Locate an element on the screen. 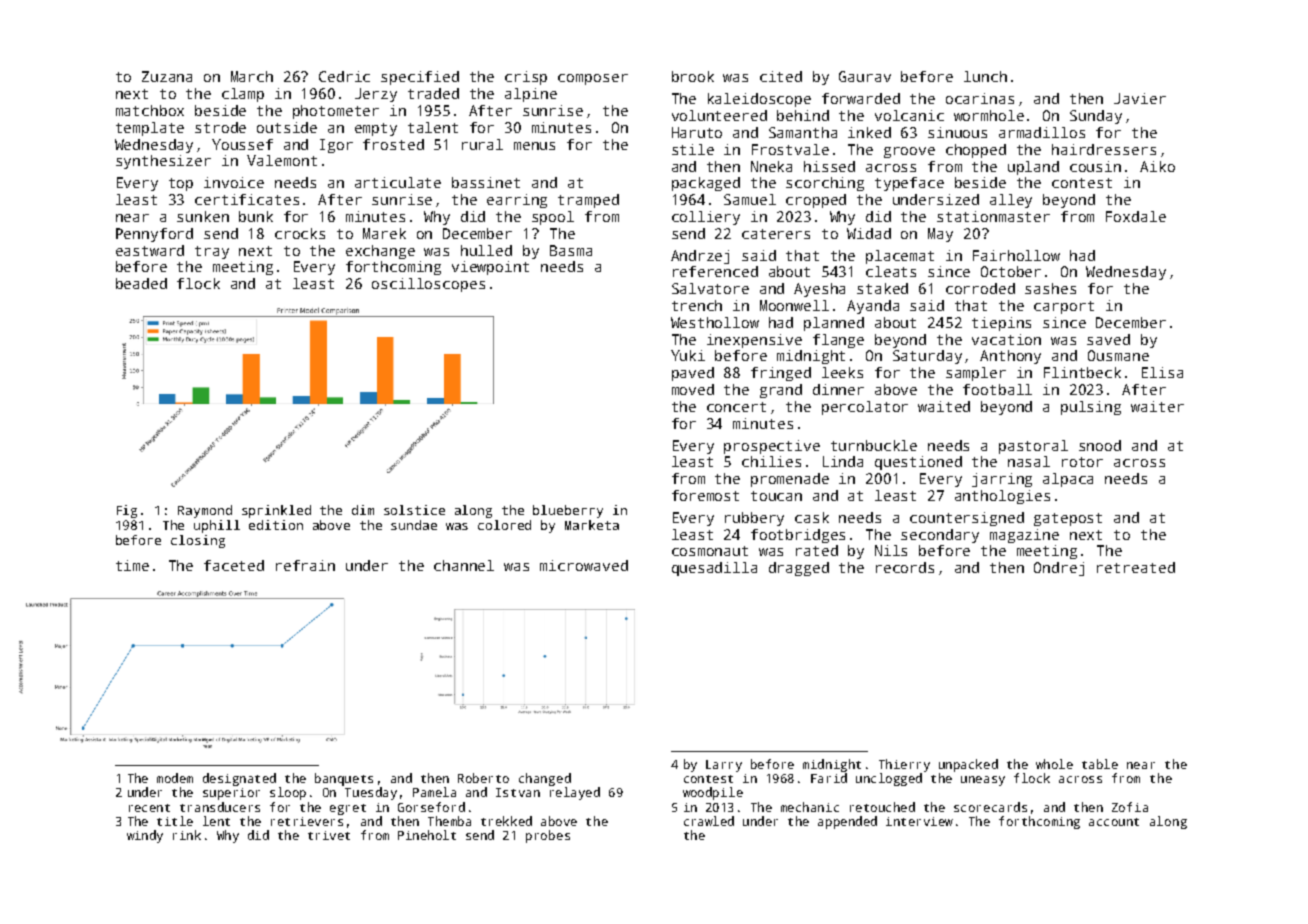 The image size is (1308, 924). Javier is located at coordinates (1140, 98).
